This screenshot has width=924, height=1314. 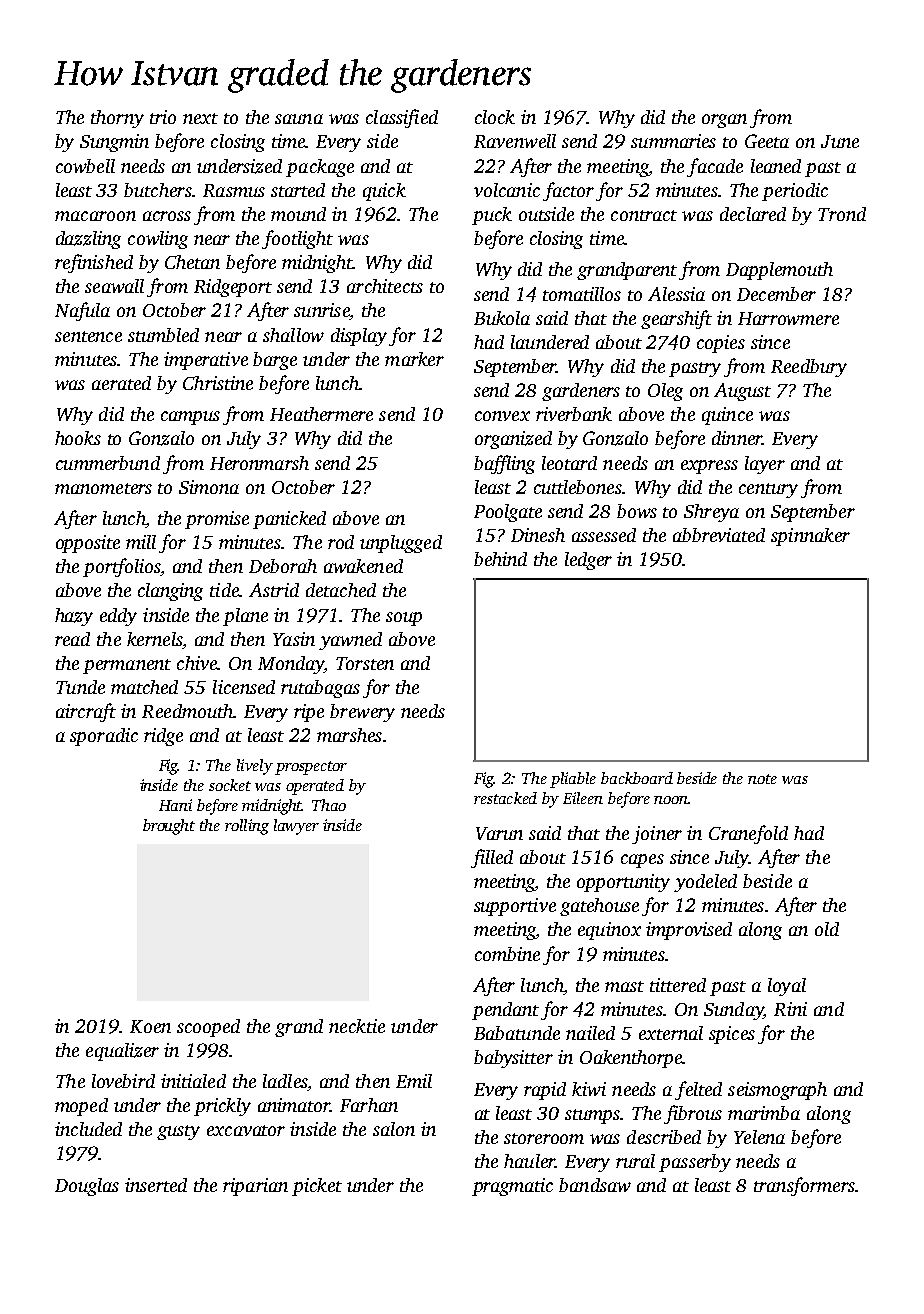 What do you see at coordinates (158, 240) in the screenshot?
I see `cowling` at bounding box center [158, 240].
